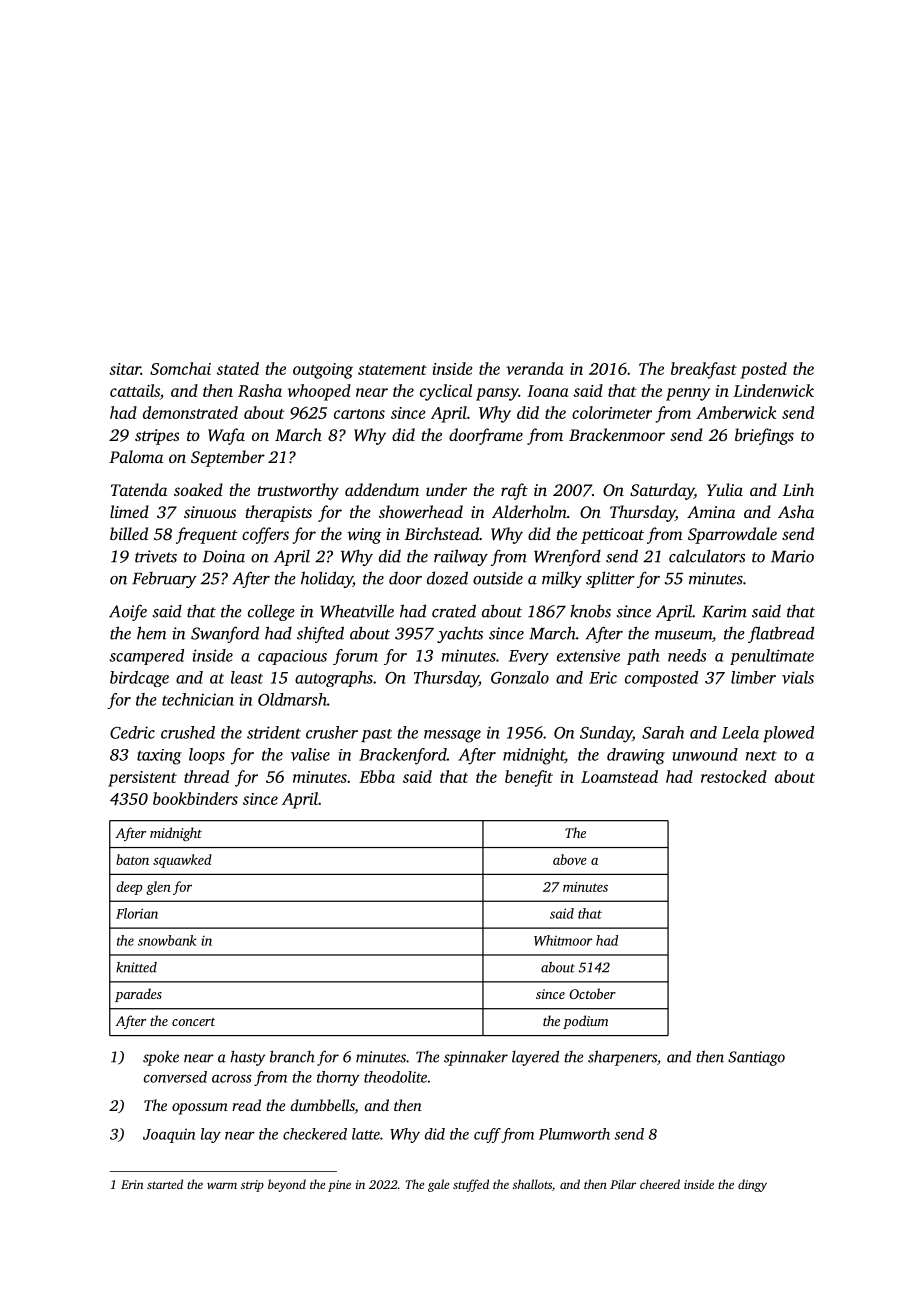  What do you see at coordinates (438, 1185) in the page?
I see `gale` at bounding box center [438, 1185].
